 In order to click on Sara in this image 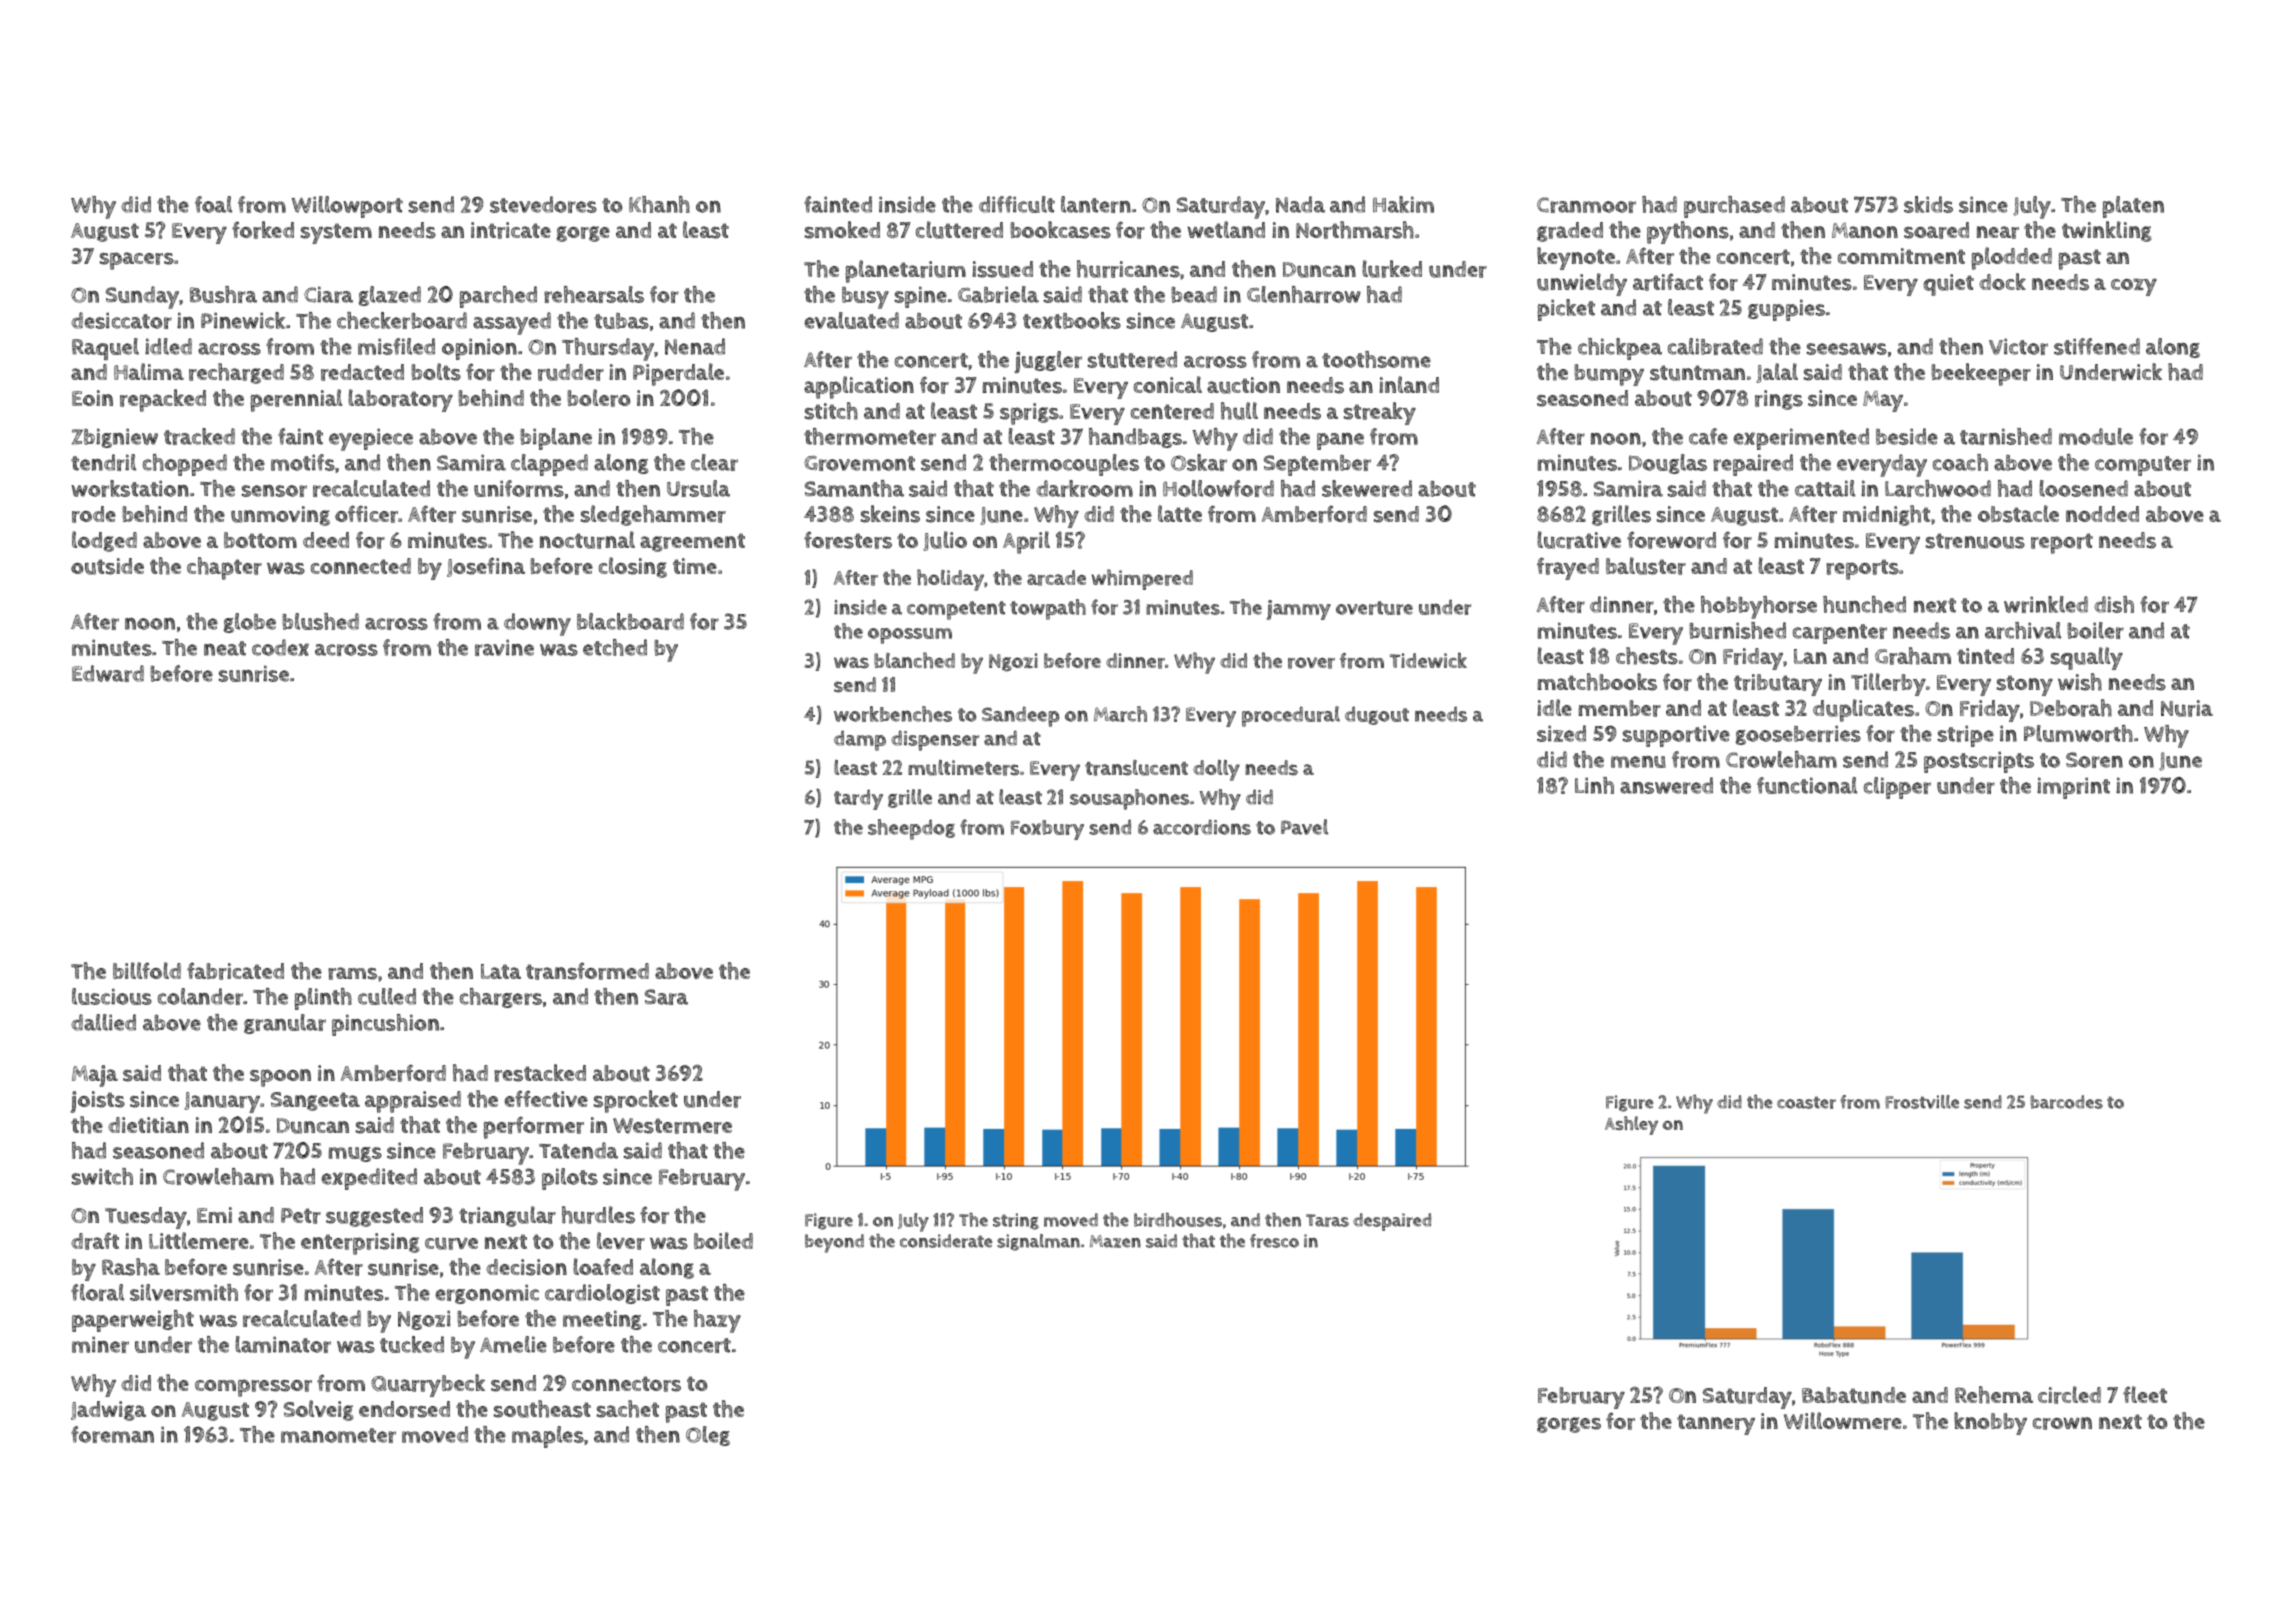, I will do `click(666, 997)`.
